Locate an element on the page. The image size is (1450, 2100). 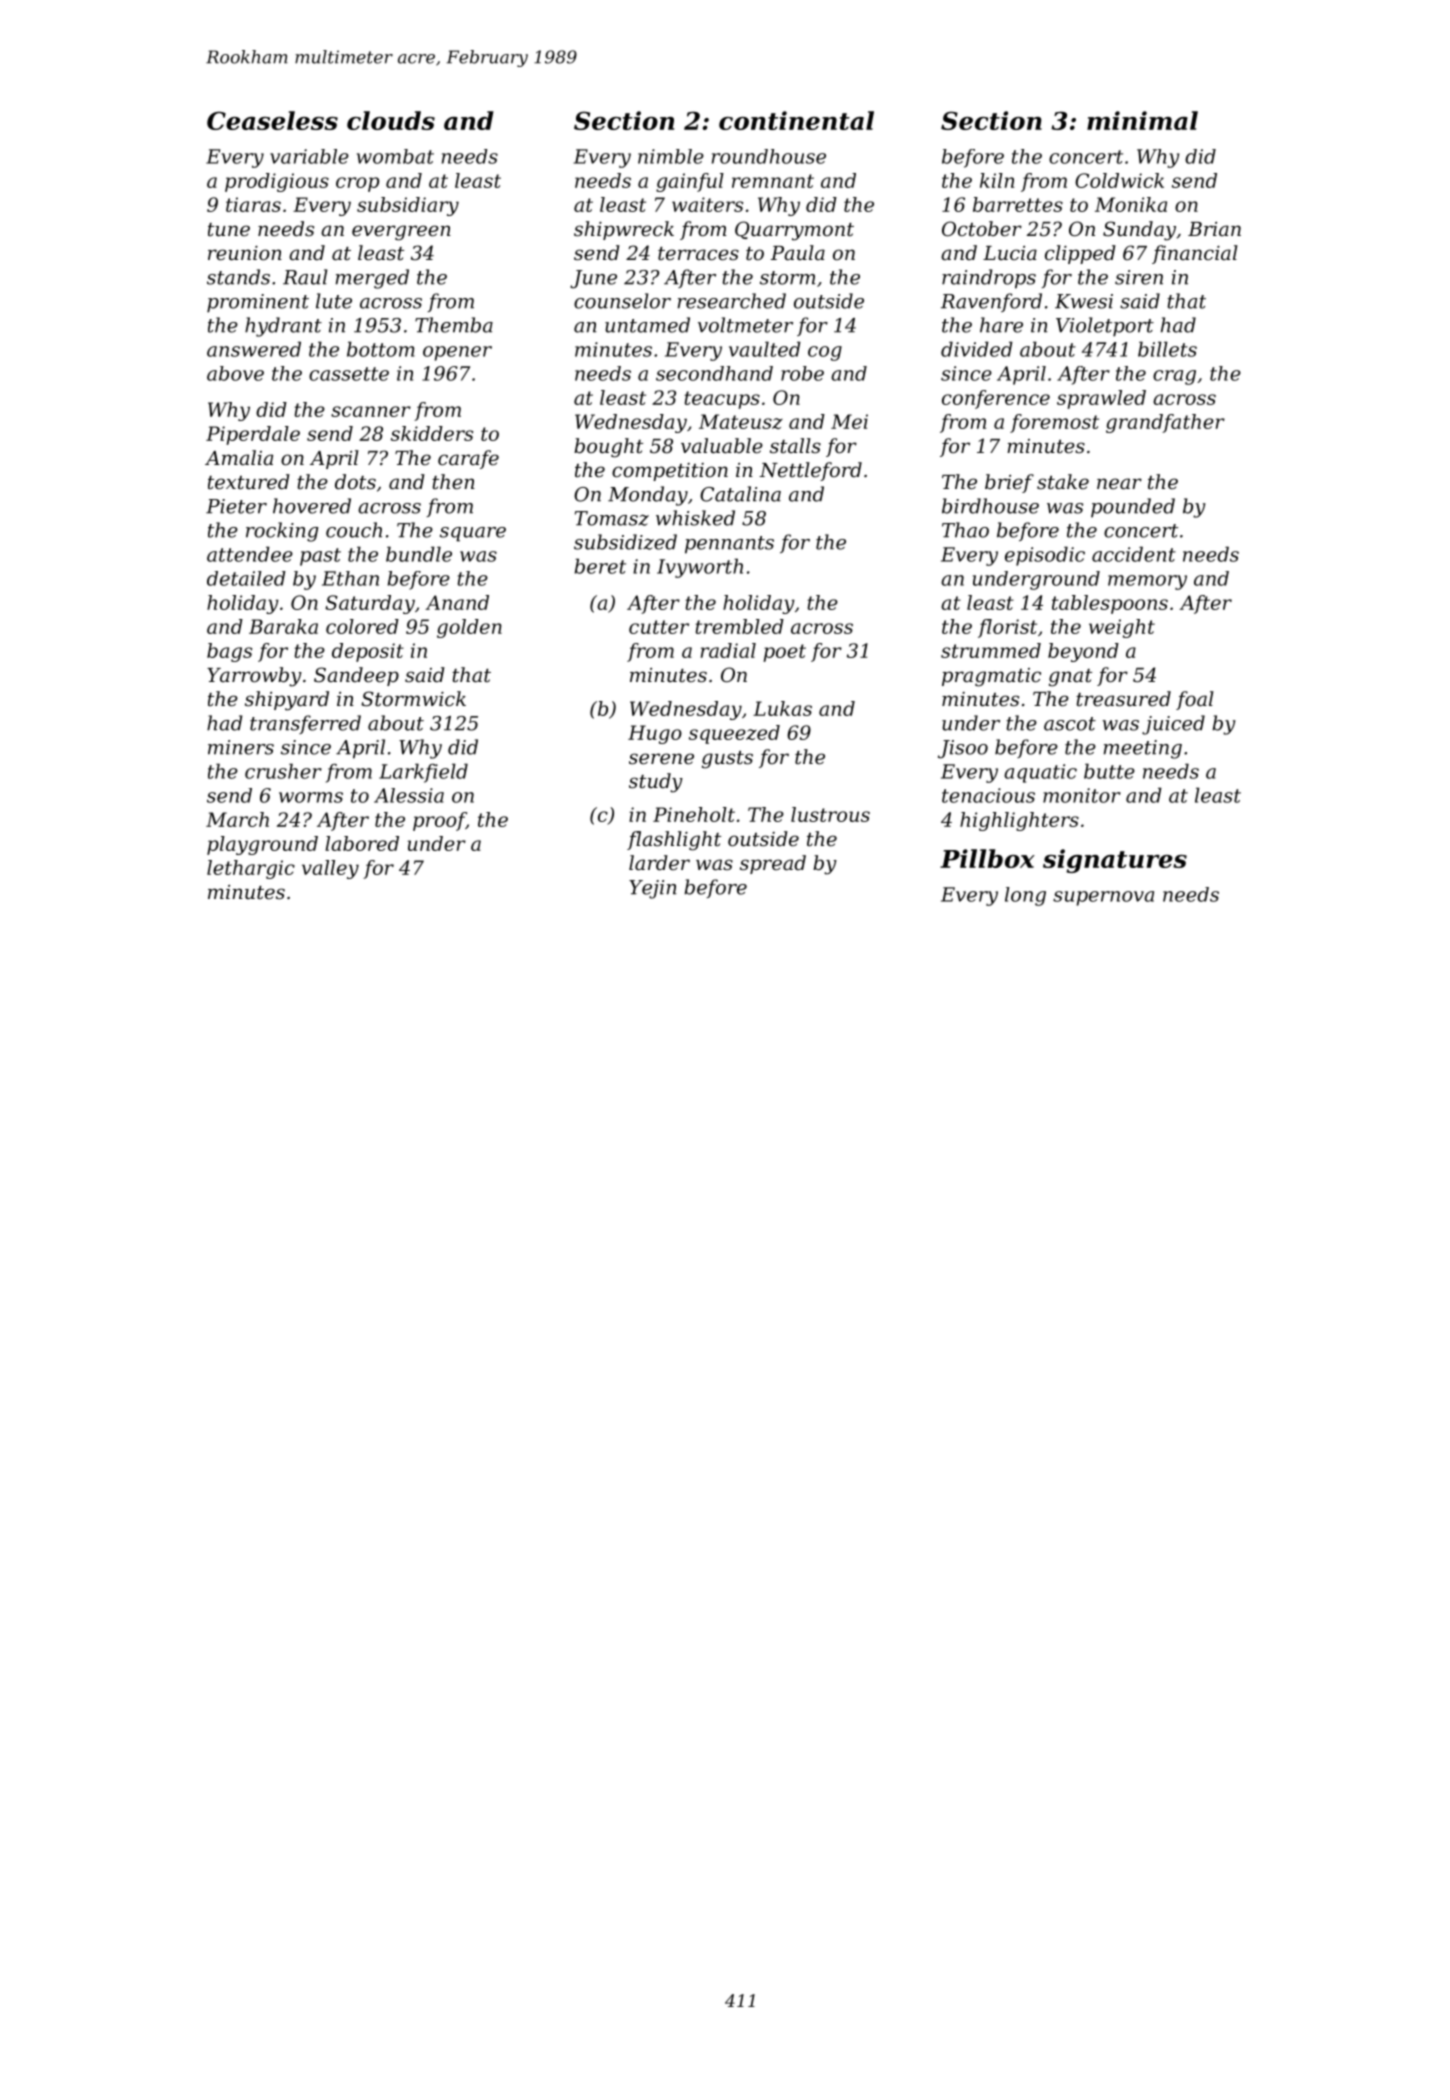
Yejin is located at coordinates (653, 889).
